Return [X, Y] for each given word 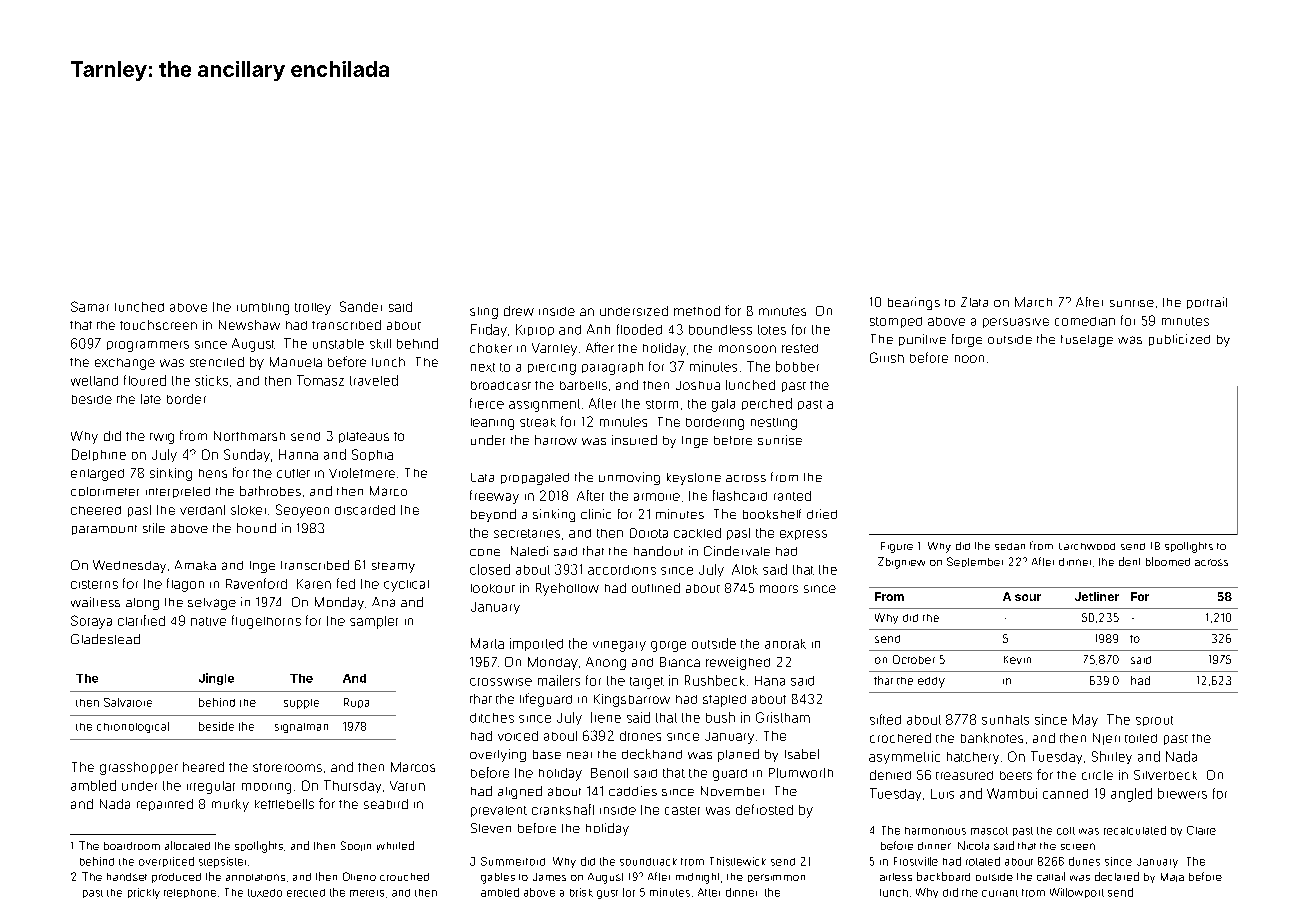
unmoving [629, 478]
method [697, 311]
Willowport [1077, 893]
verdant [202, 510]
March [1033, 302]
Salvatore [128, 702]
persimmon [776, 878]
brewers [1182, 793]
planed [738, 755]
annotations [255, 877]
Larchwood [1087, 546]
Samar [90, 306]
